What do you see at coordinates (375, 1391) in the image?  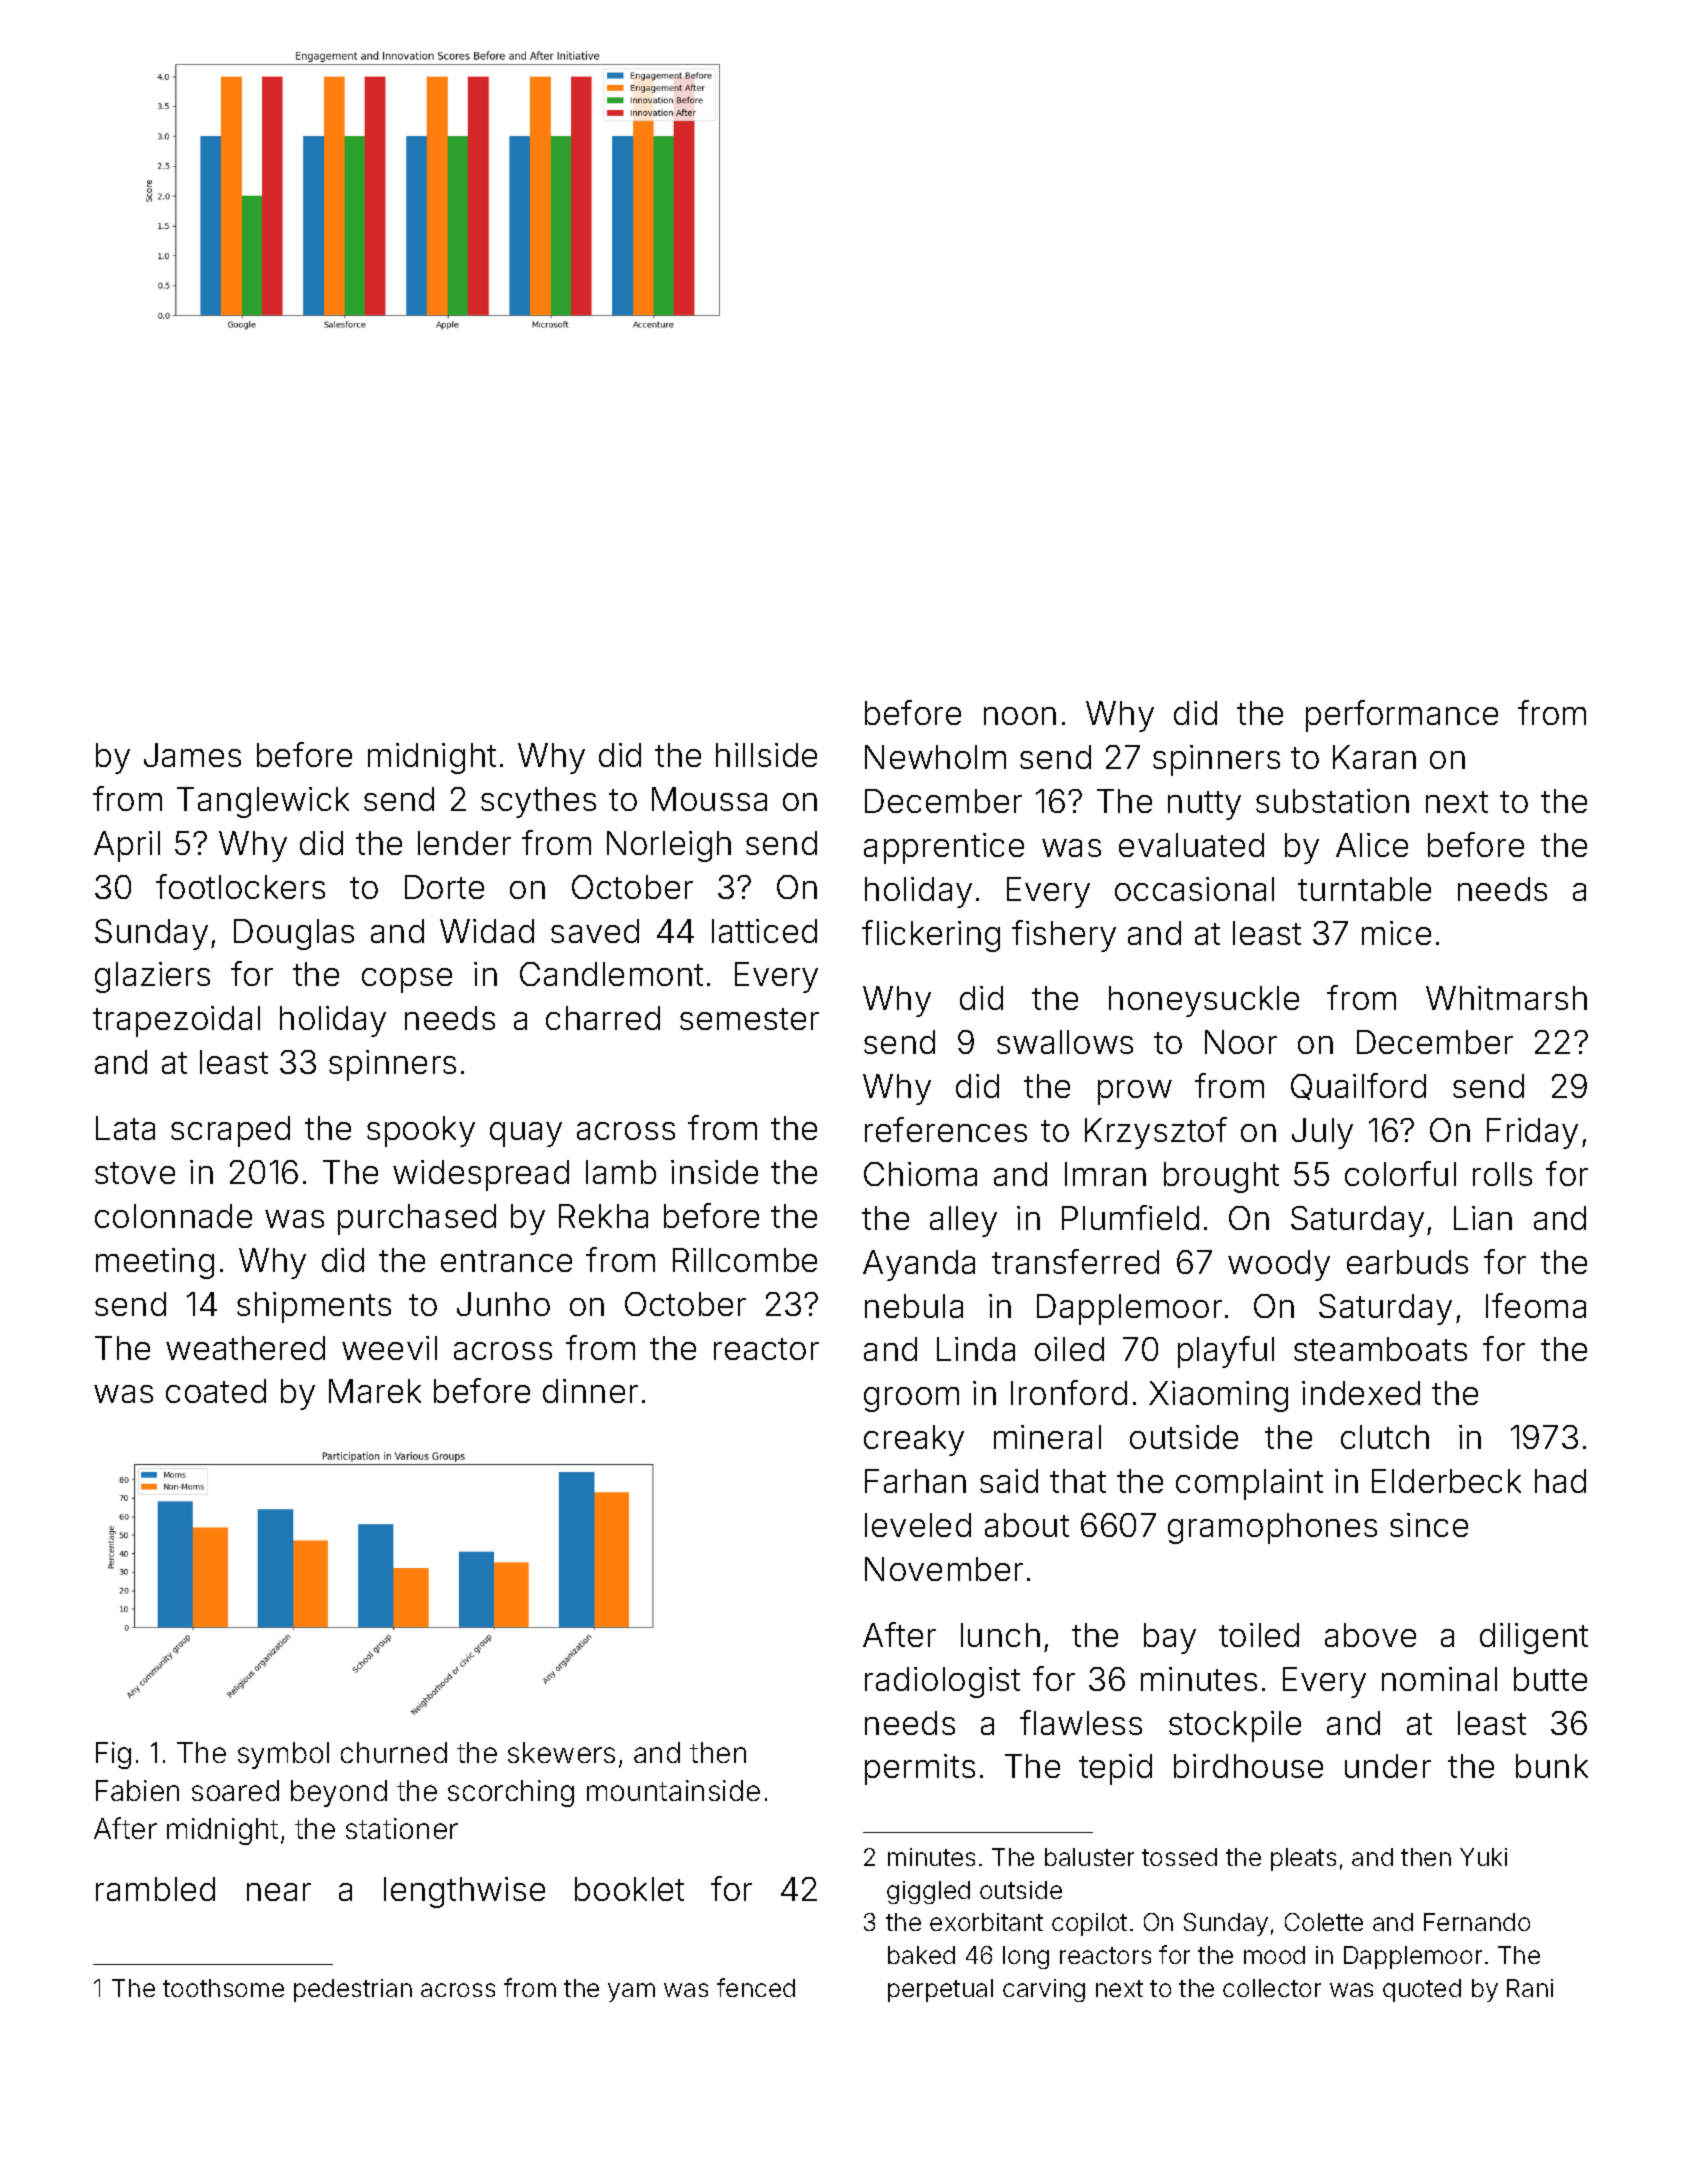 I see `Marek` at bounding box center [375, 1391].
